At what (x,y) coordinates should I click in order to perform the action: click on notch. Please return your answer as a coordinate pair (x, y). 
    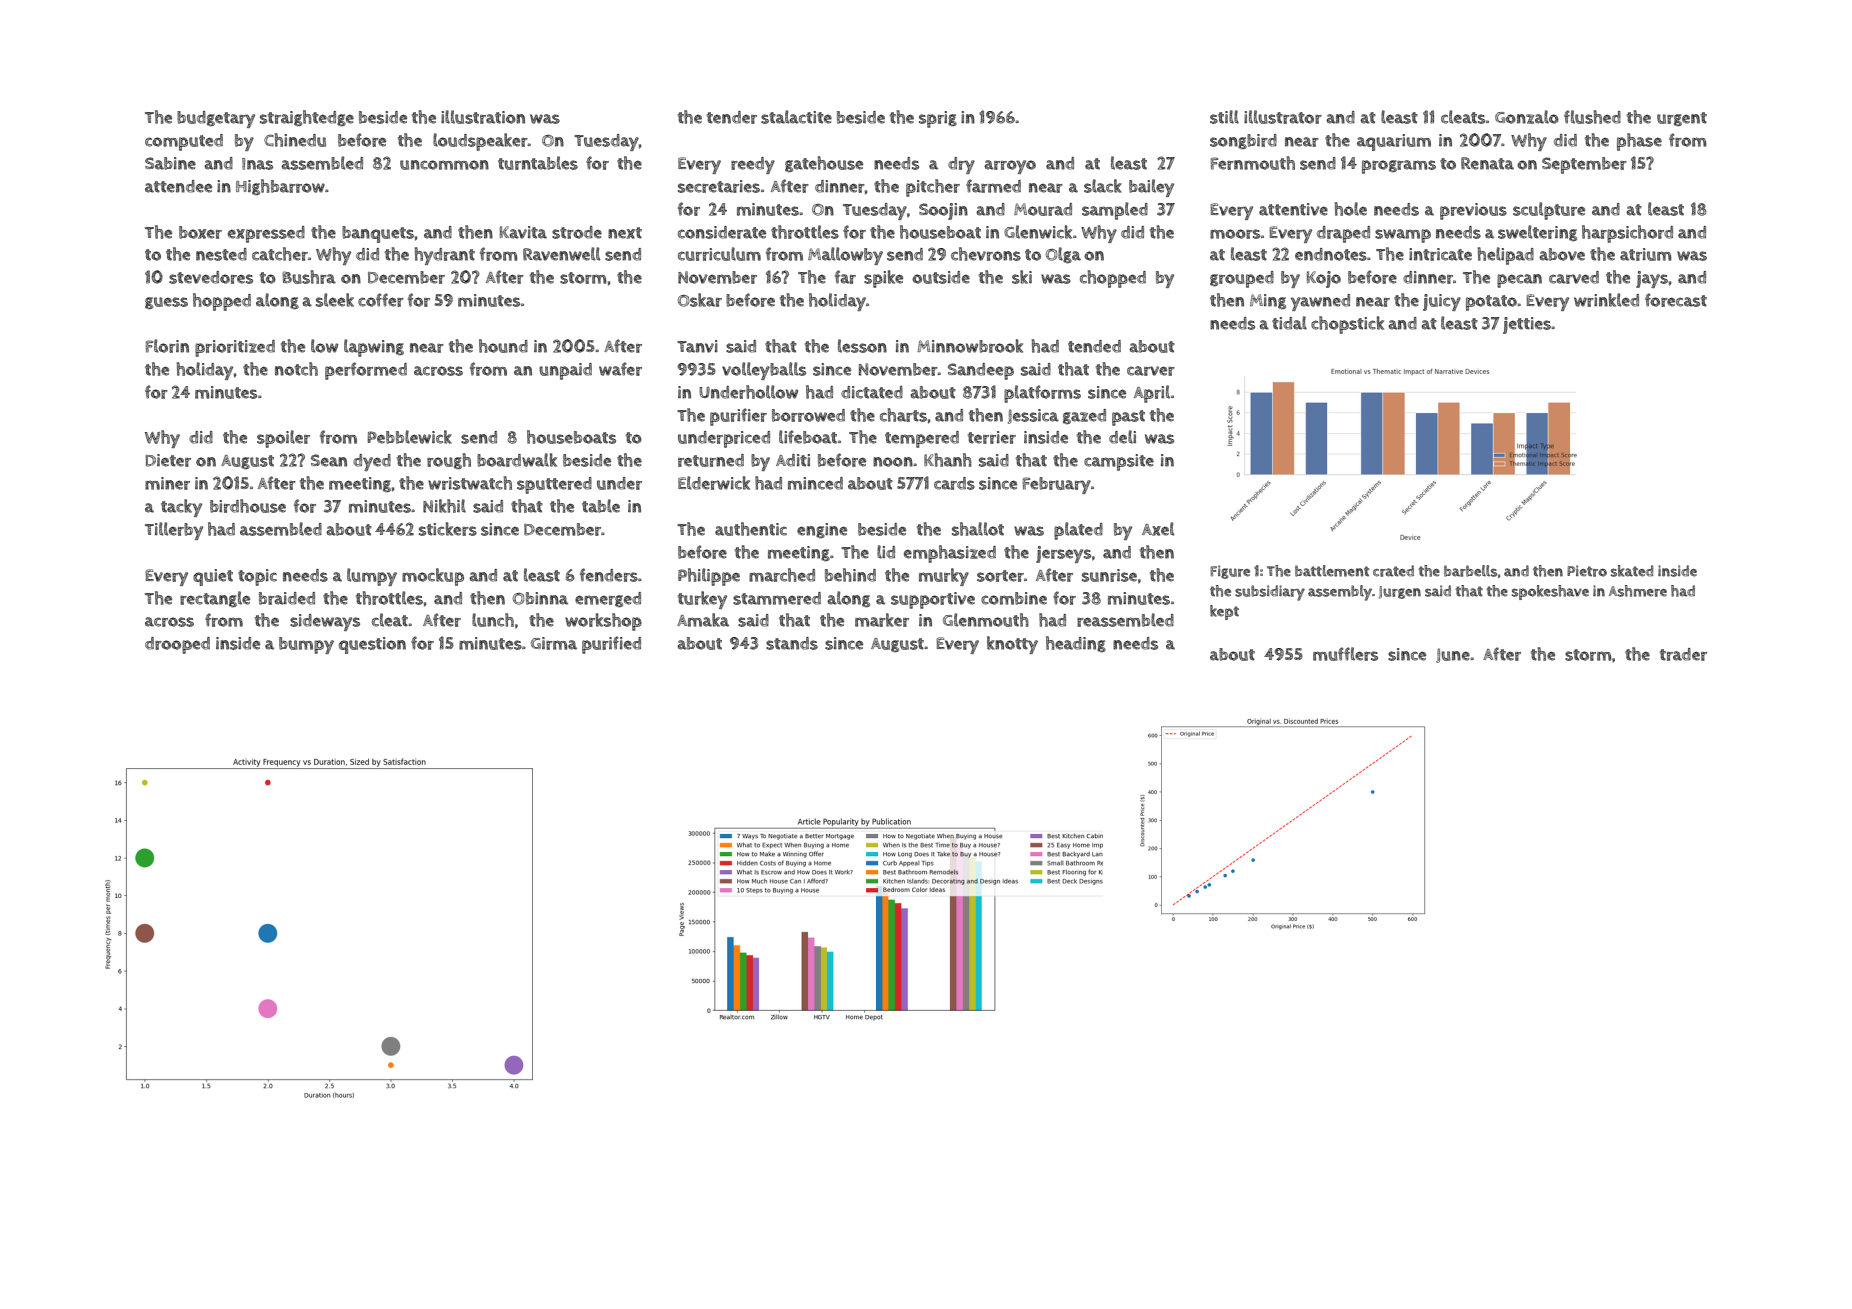
    Looking at the image, I should click on (296, 369).
